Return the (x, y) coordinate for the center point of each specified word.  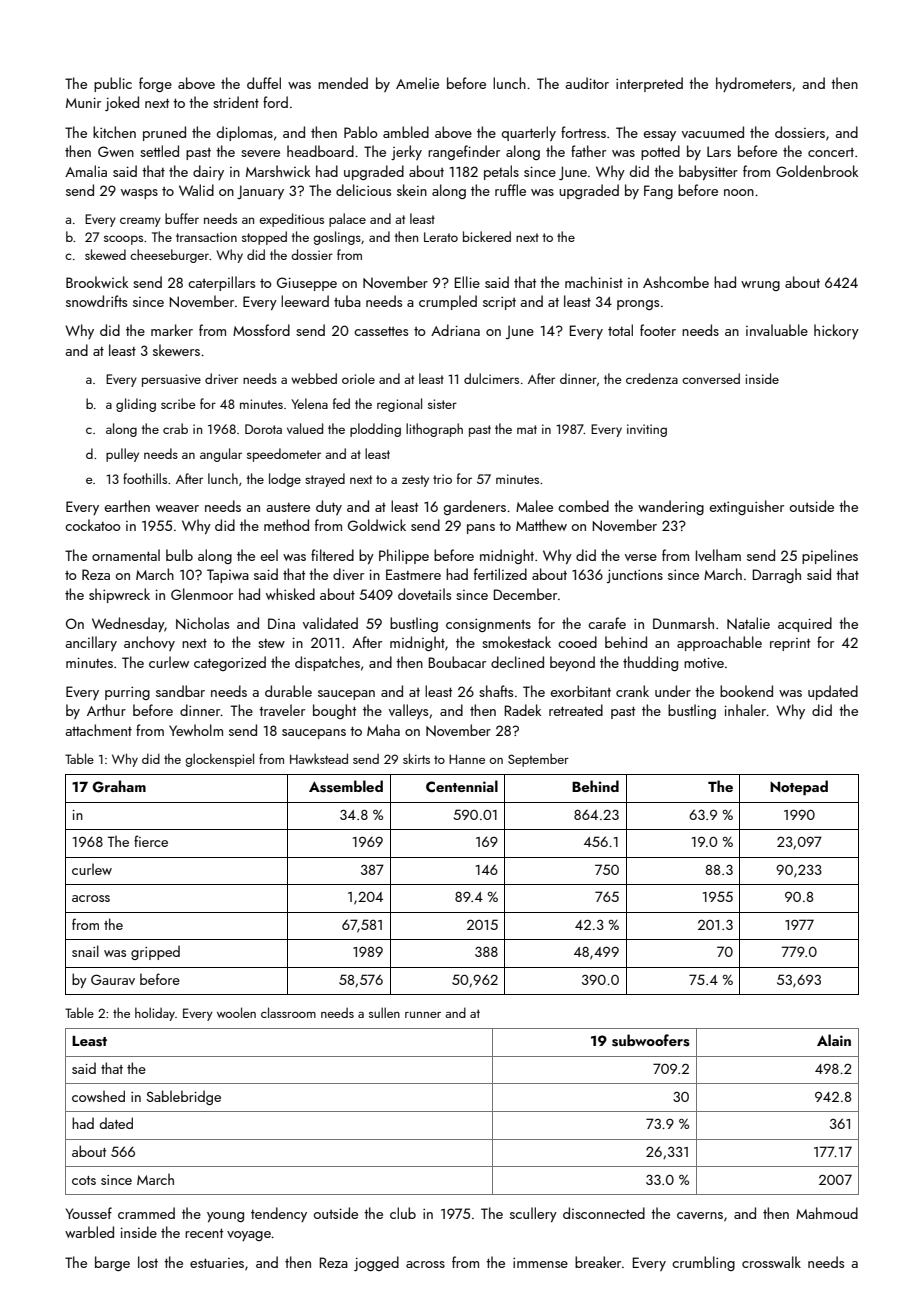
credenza (652, 378)
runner (423, 1015)
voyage (249, 1236)
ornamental (126, 555)
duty (329, 507)
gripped (155, 952)
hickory (836, 331)
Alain (834, 1040)
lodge (285, 480)
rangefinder (464, 152)
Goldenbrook (817, 171)
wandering (671, 507)
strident (236, 102)
